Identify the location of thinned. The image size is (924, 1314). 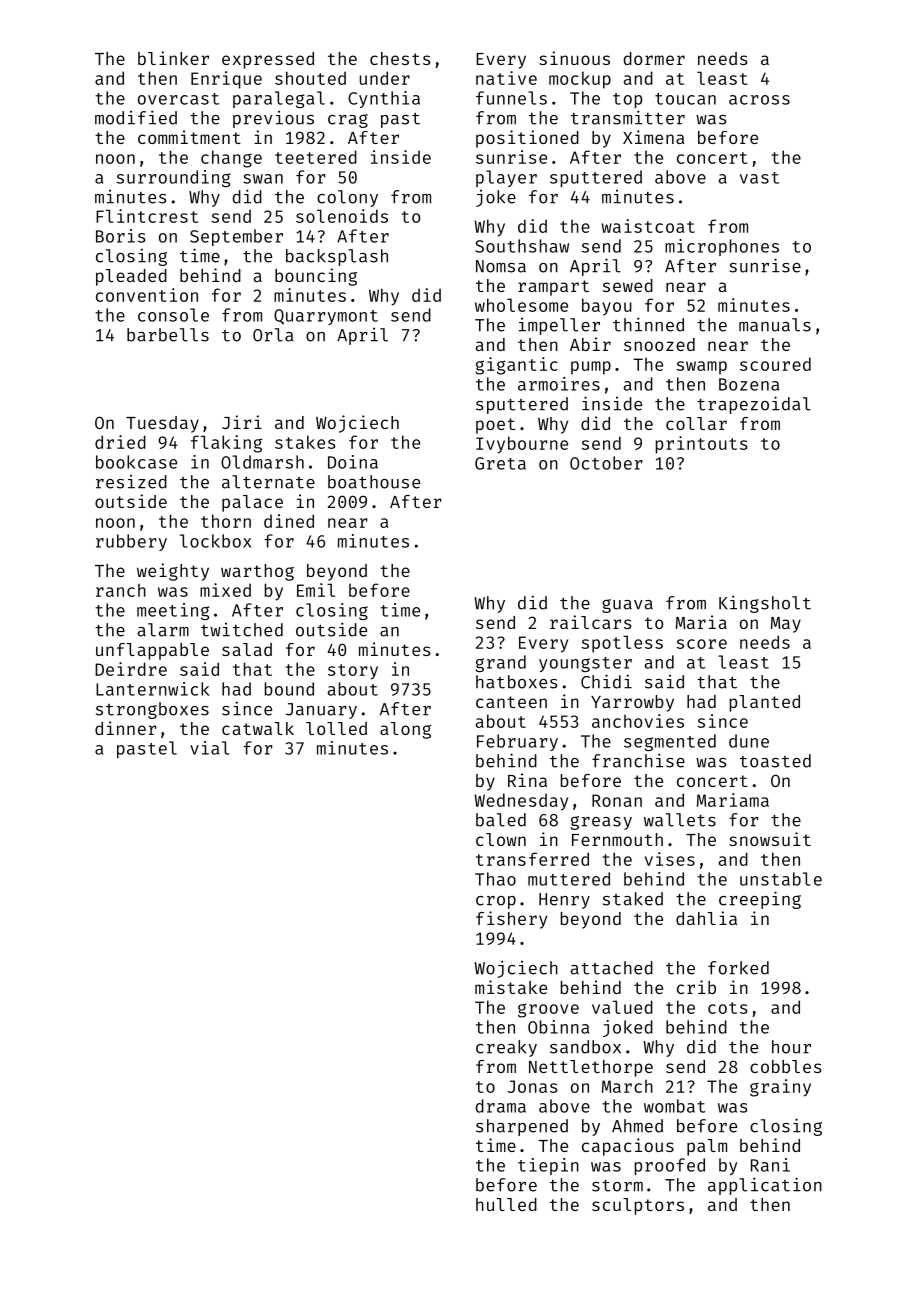
(648, 324).
